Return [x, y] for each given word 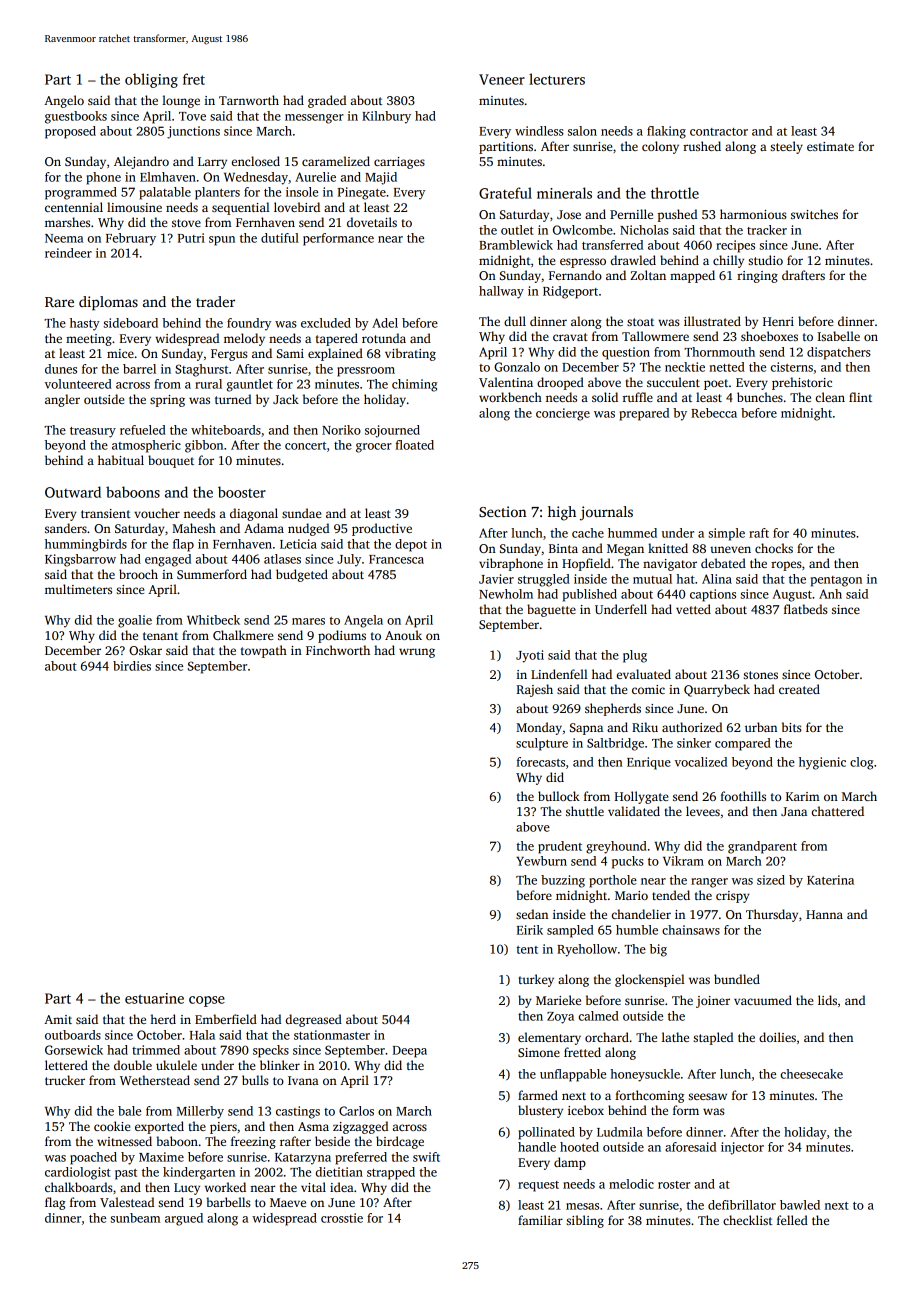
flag [55, 1203]
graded [327, 101]
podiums [342, 636]
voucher [157, 513]
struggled [544, 580]
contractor [719, 132]
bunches [760, 397]
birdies [132, 666]
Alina [717, 579]
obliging [151, 80]
